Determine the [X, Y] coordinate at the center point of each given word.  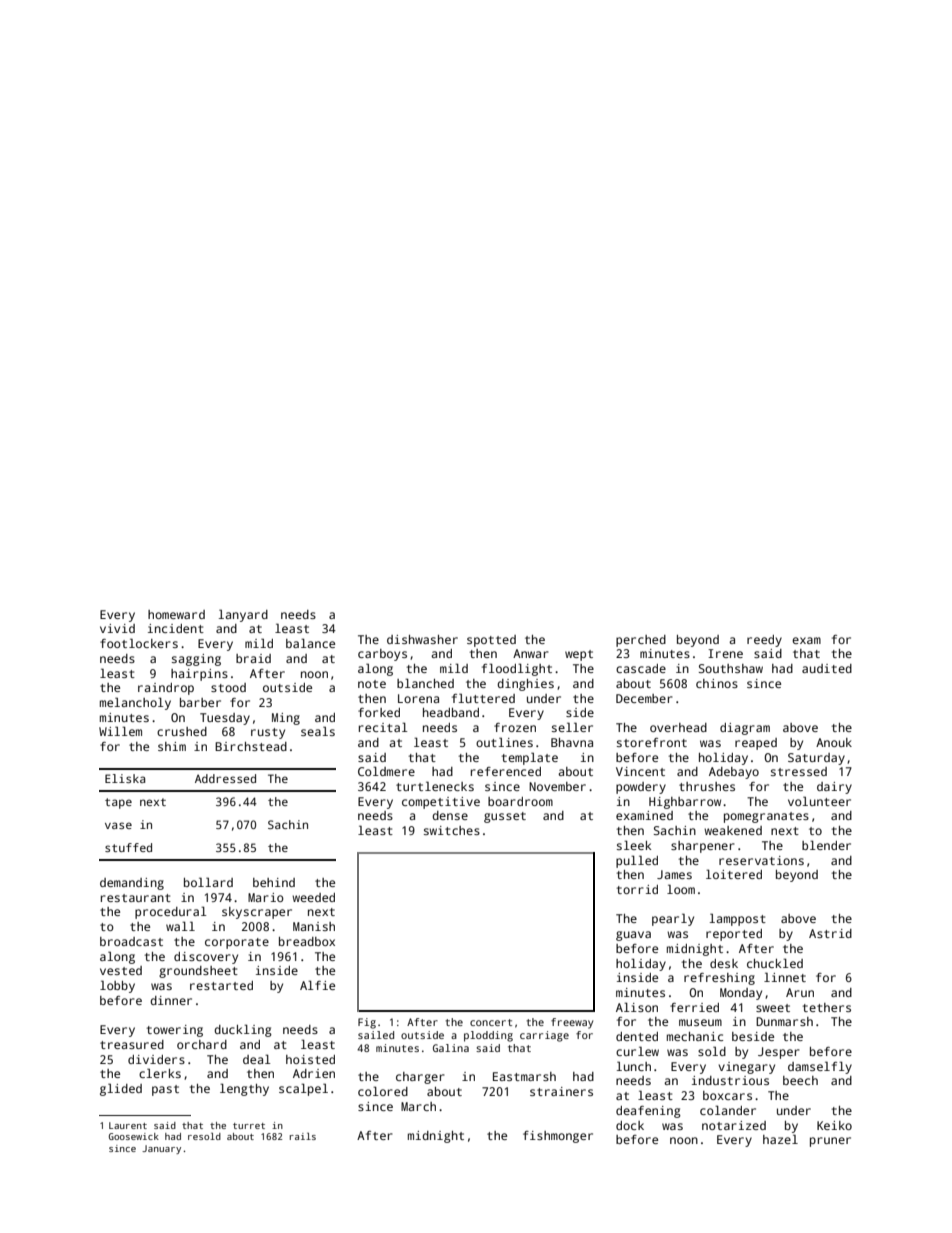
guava [633, 936]
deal [257, 1059]
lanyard [243, 615]
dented [637, 1036]
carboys [382, 655]
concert [491, 1022]
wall [180, 926]
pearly [673, 919]
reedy [764, 641]
